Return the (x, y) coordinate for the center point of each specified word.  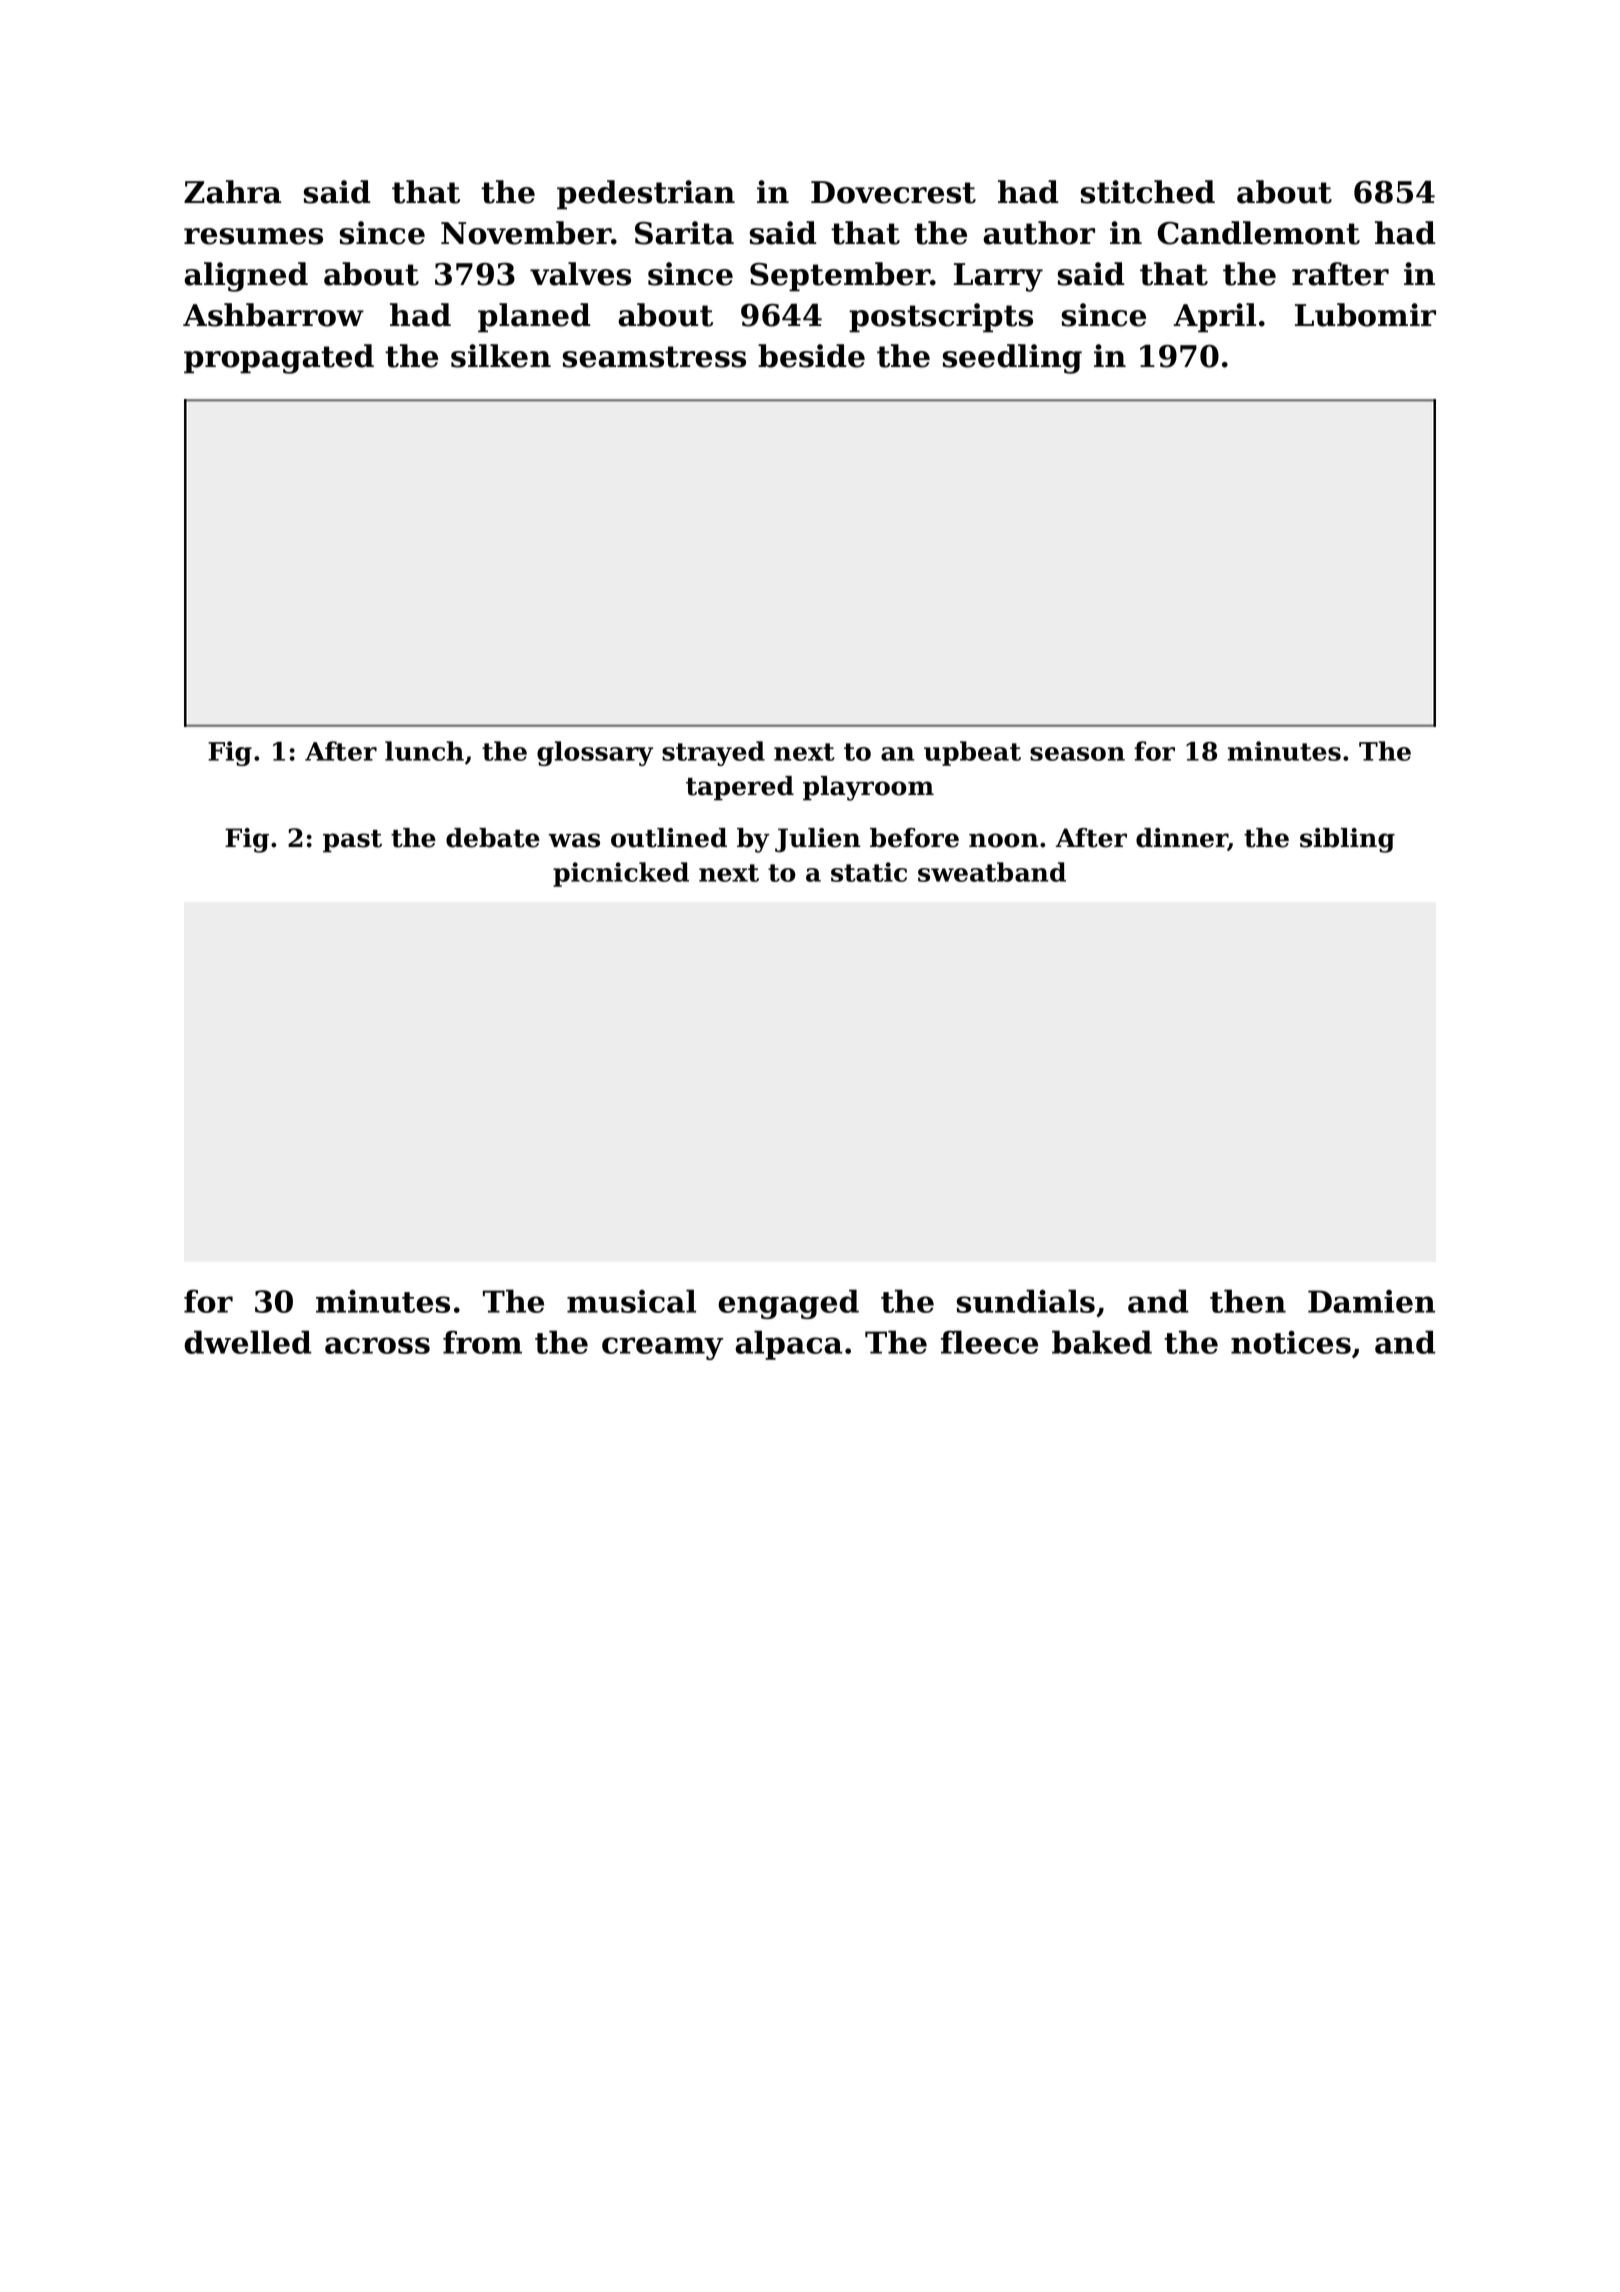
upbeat (972, 753)
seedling (1012, 359)
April (1214, 318)
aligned (246, 277)
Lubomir (1365, 315)
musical (631, 1301)
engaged (788, 1304)
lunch (424, 751)
